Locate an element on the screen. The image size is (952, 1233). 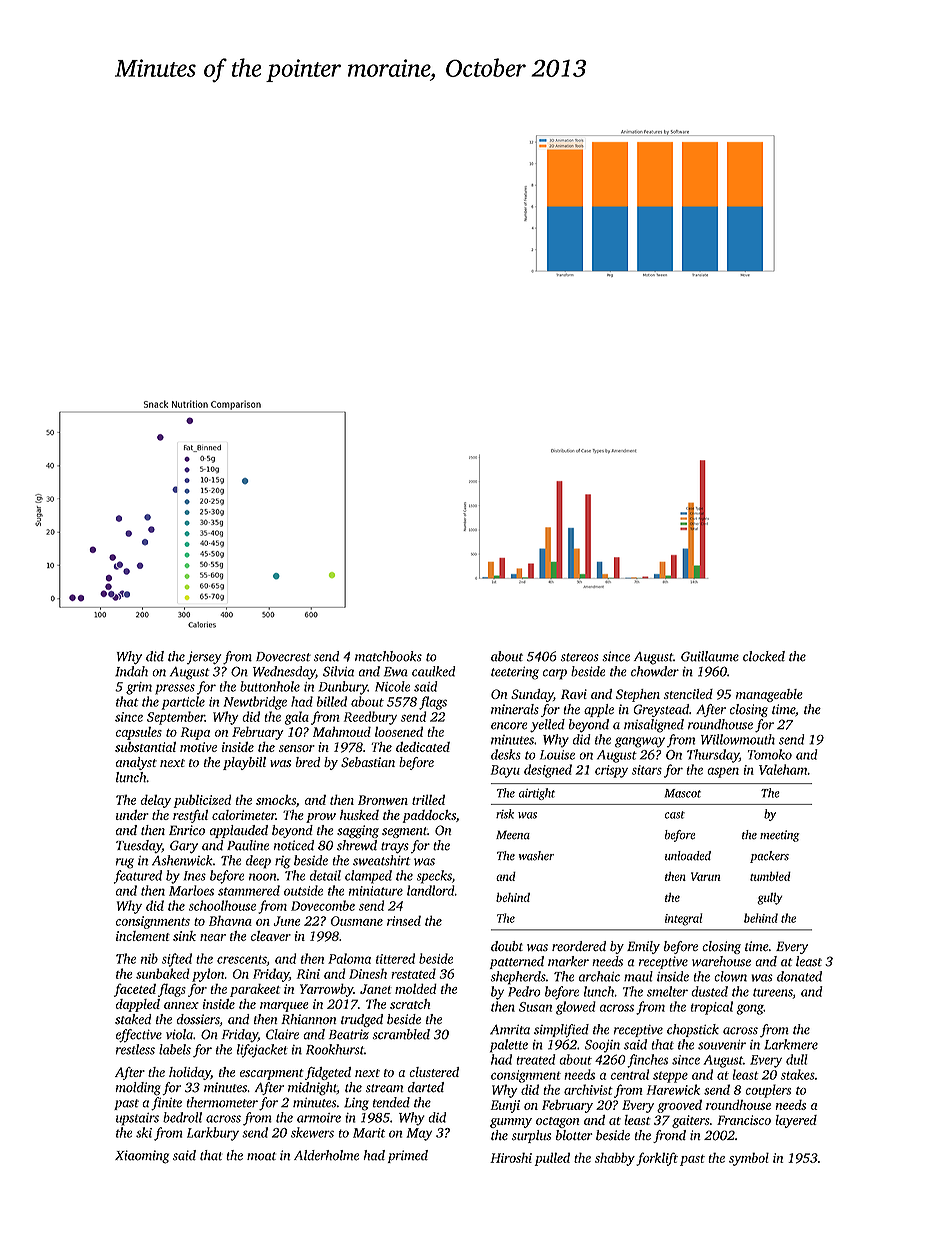
chowder is located at coordinates (655, 671).
